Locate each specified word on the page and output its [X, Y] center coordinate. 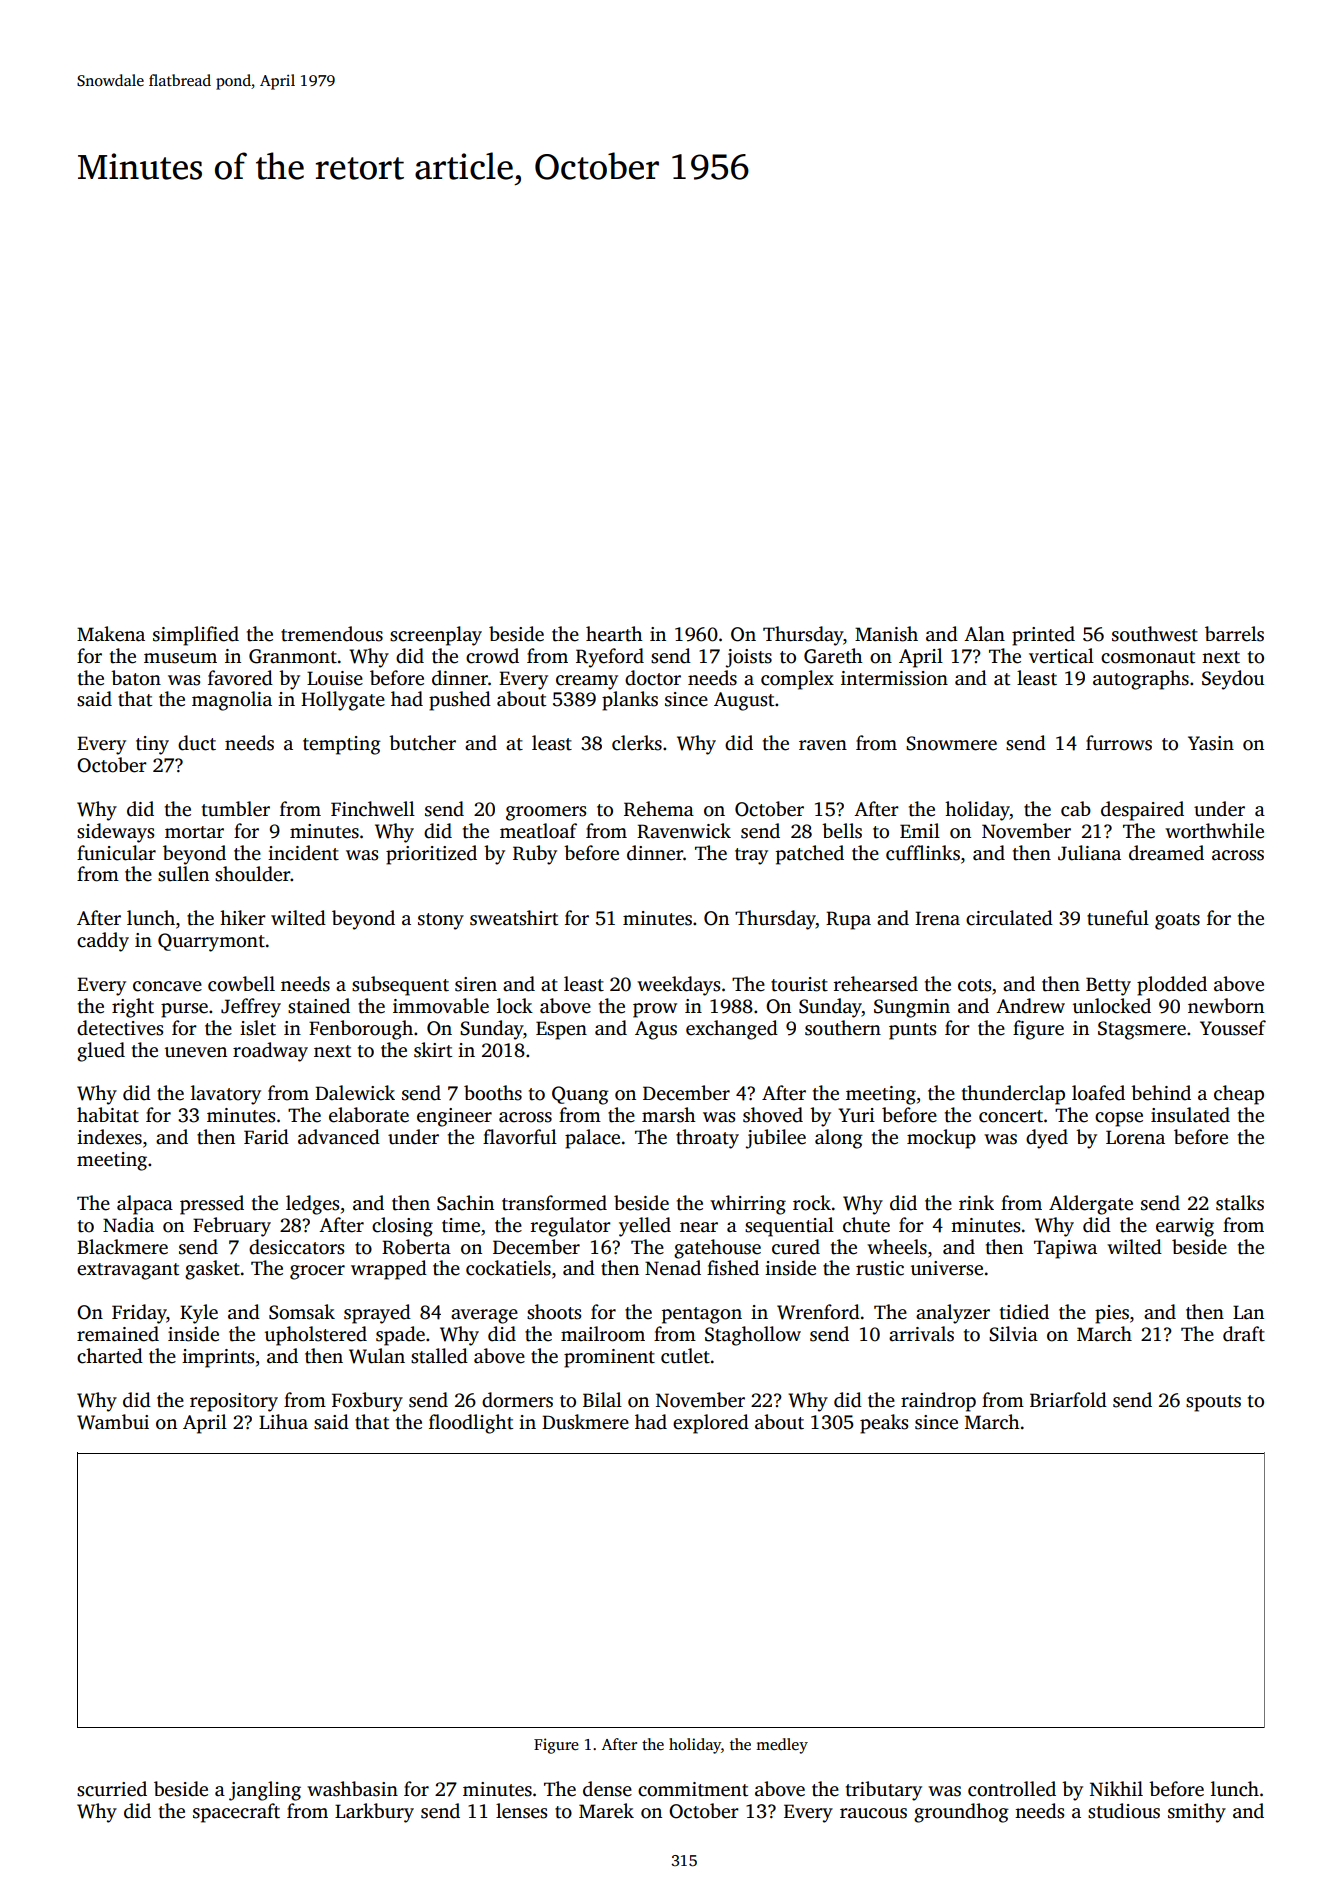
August [744, 701]
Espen [561, 1030]
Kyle [199, 1314]
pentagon [702, 1315]
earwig [1185, 1227]
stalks [1240, 1203]
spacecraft [236, 1813]
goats [1177, 921]
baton [136, 678]
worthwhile [1214, 831]
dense [607, 1789]
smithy [1197, 1813]
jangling [265, 1791]
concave [167, 986]
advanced [339, 1137]
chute [866, 1225]
